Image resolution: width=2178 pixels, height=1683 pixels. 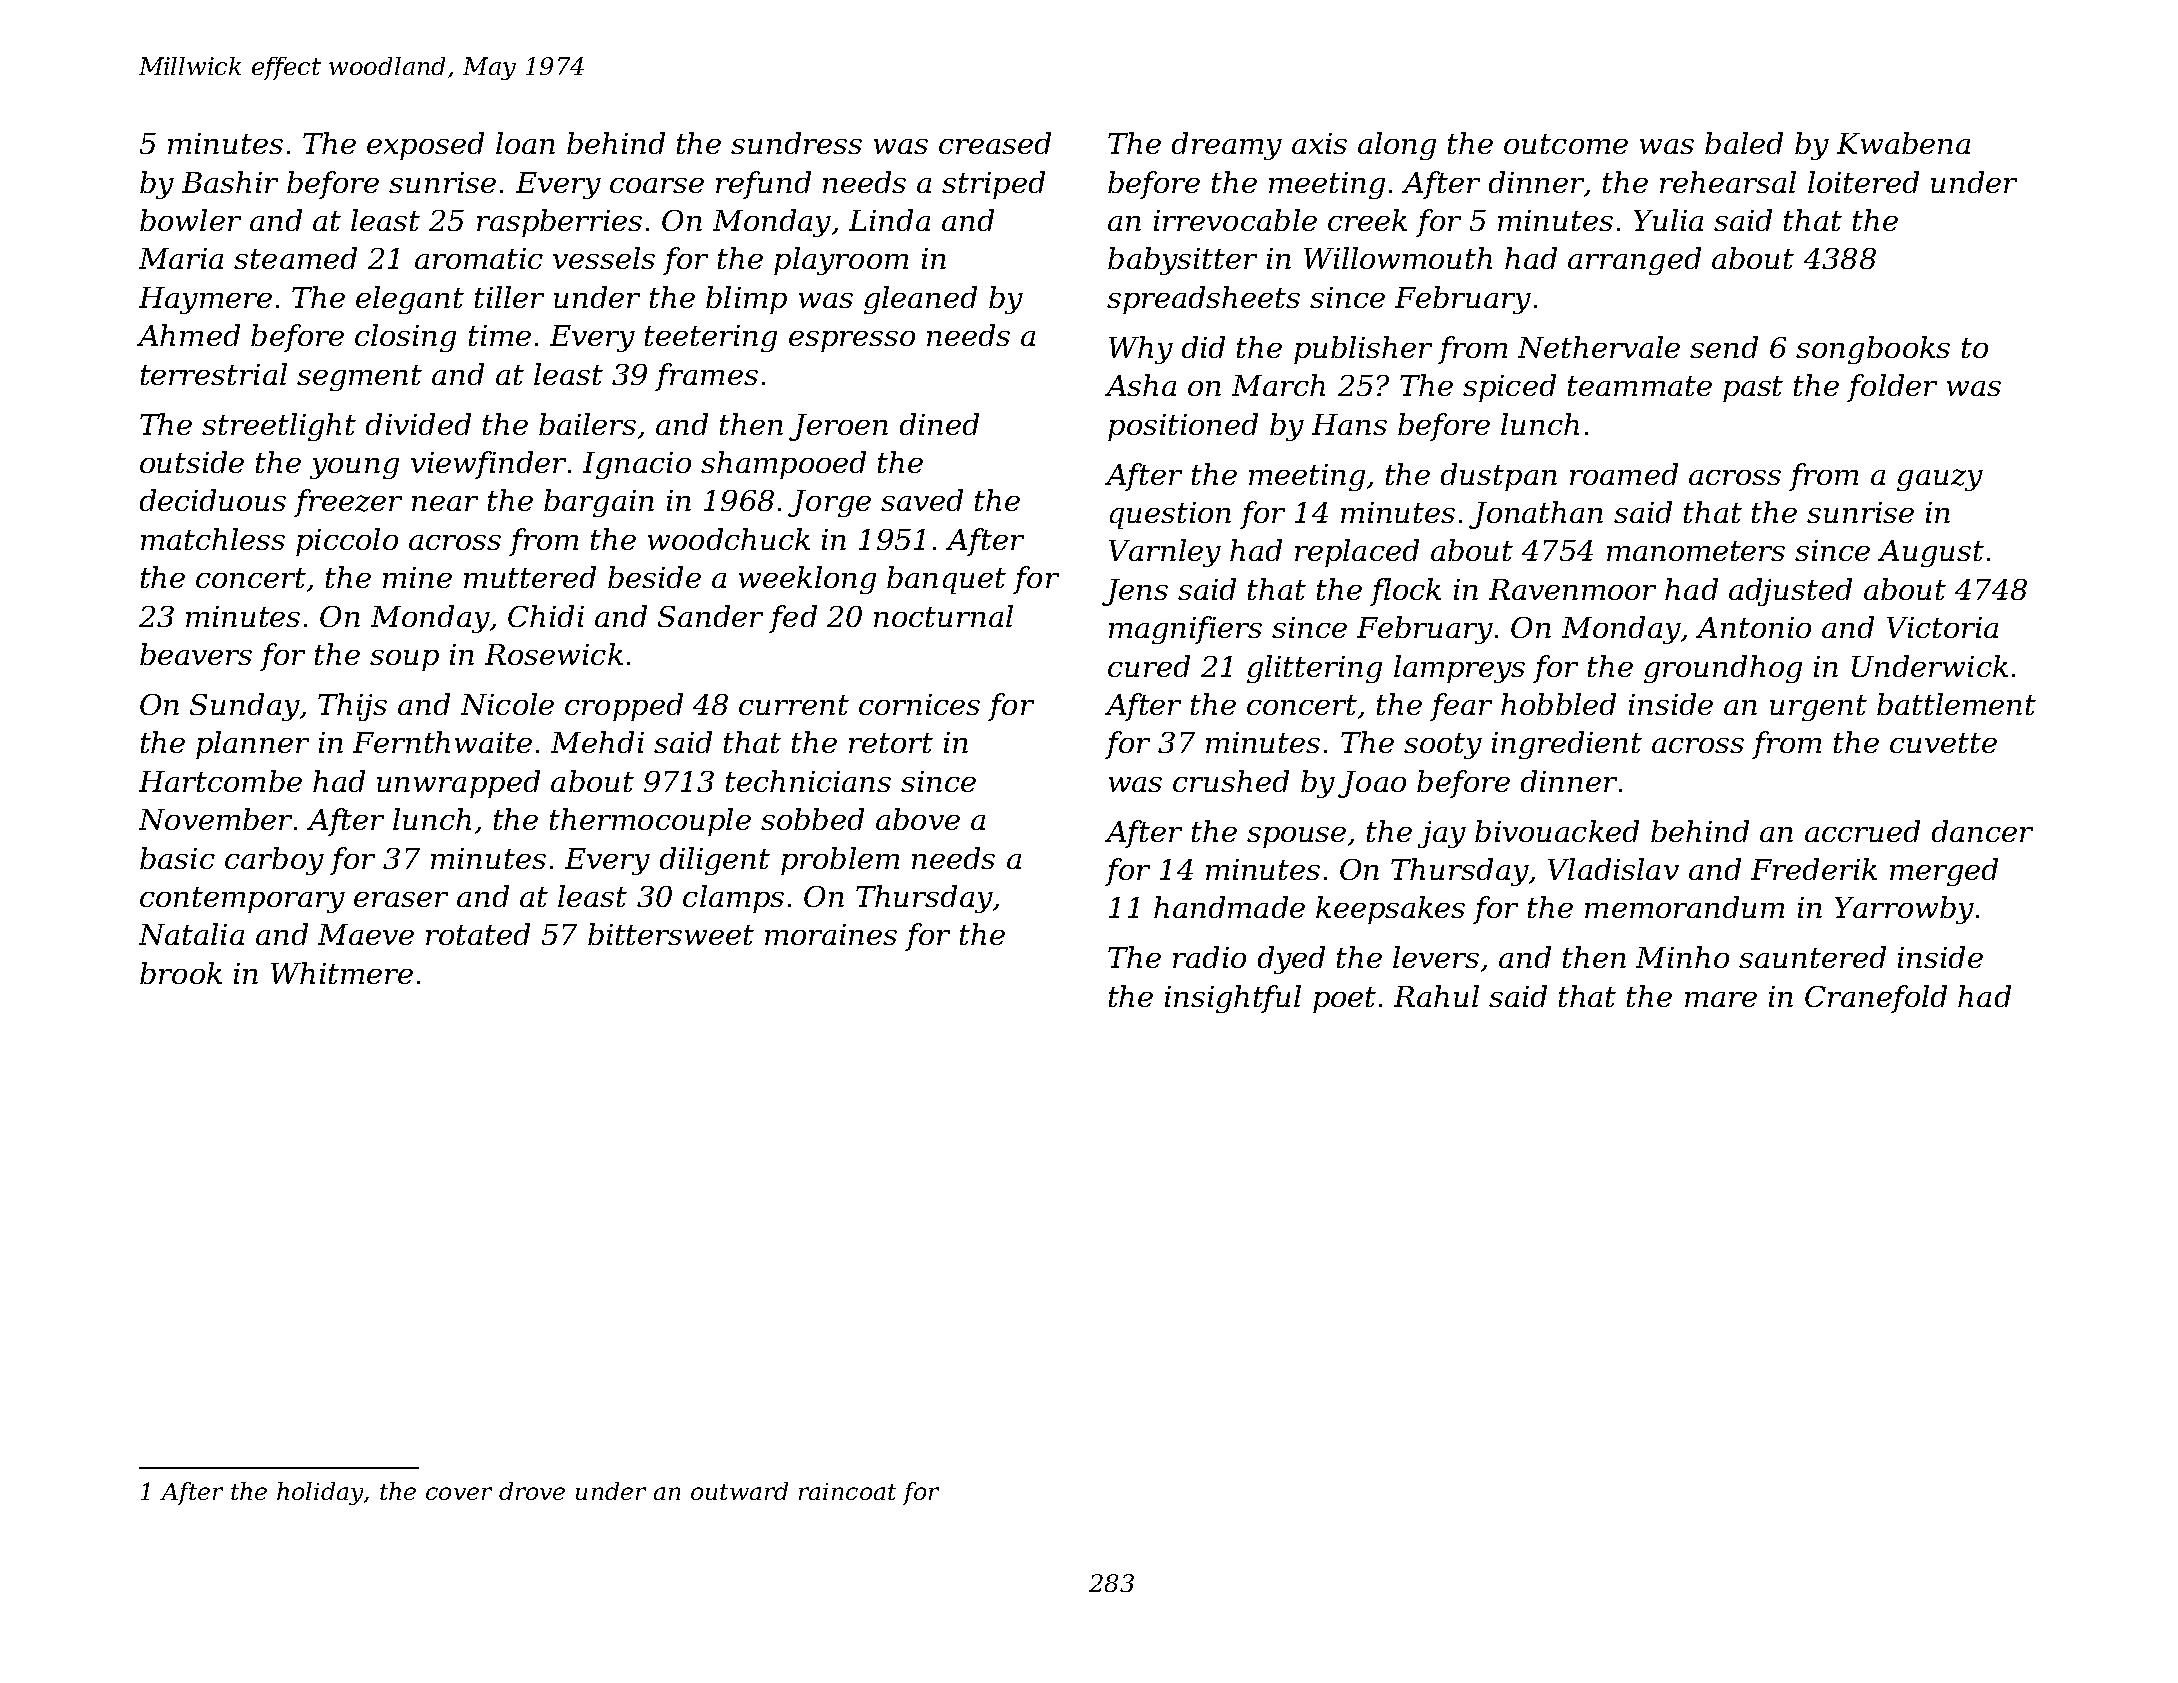 I want to click on Maria, so click(x=181, y=258).
